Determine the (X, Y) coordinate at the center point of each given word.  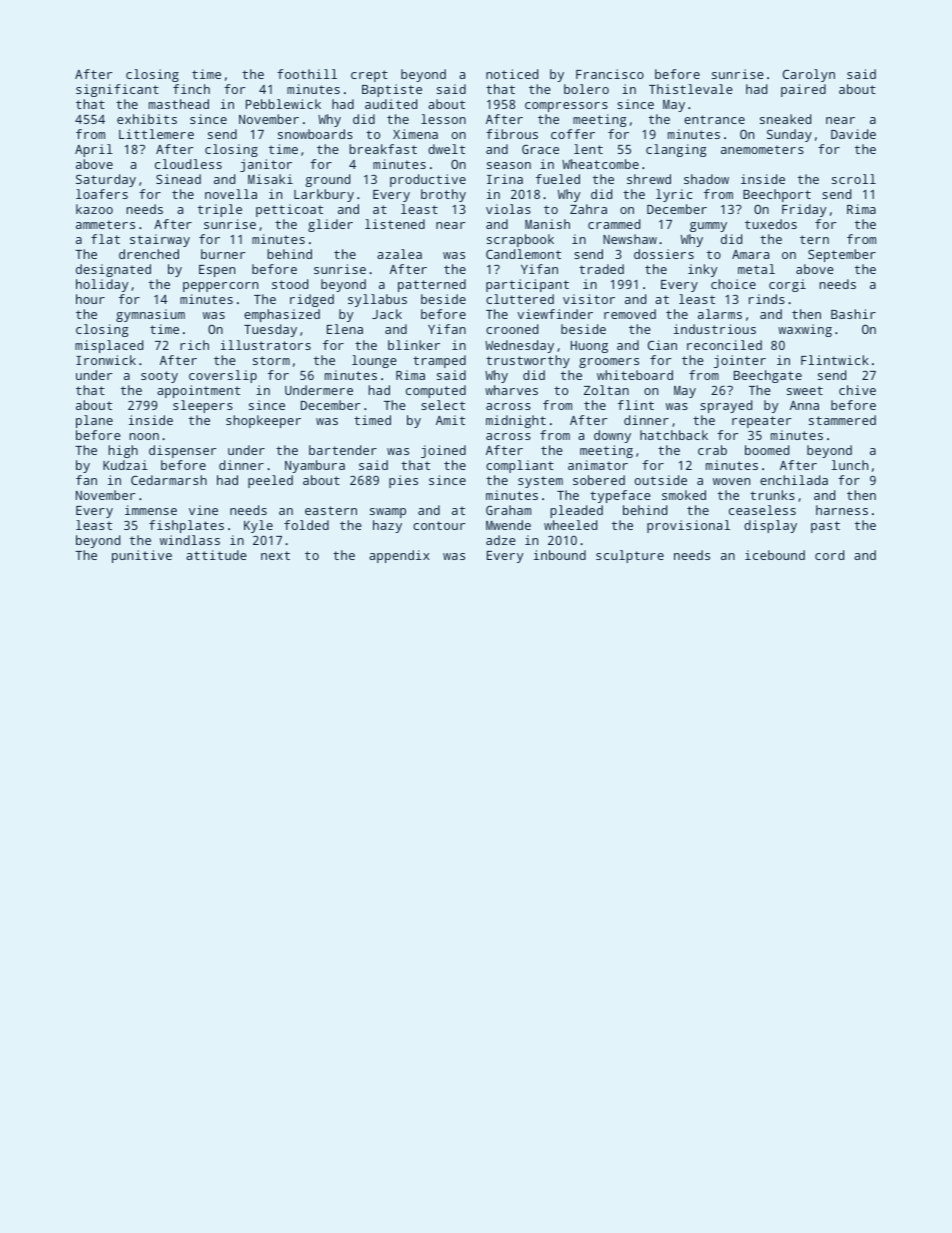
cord (829, 555)
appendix (399, 556)
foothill (307, 74)
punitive (142, 556)
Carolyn (809, 75)
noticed (512, 74)
